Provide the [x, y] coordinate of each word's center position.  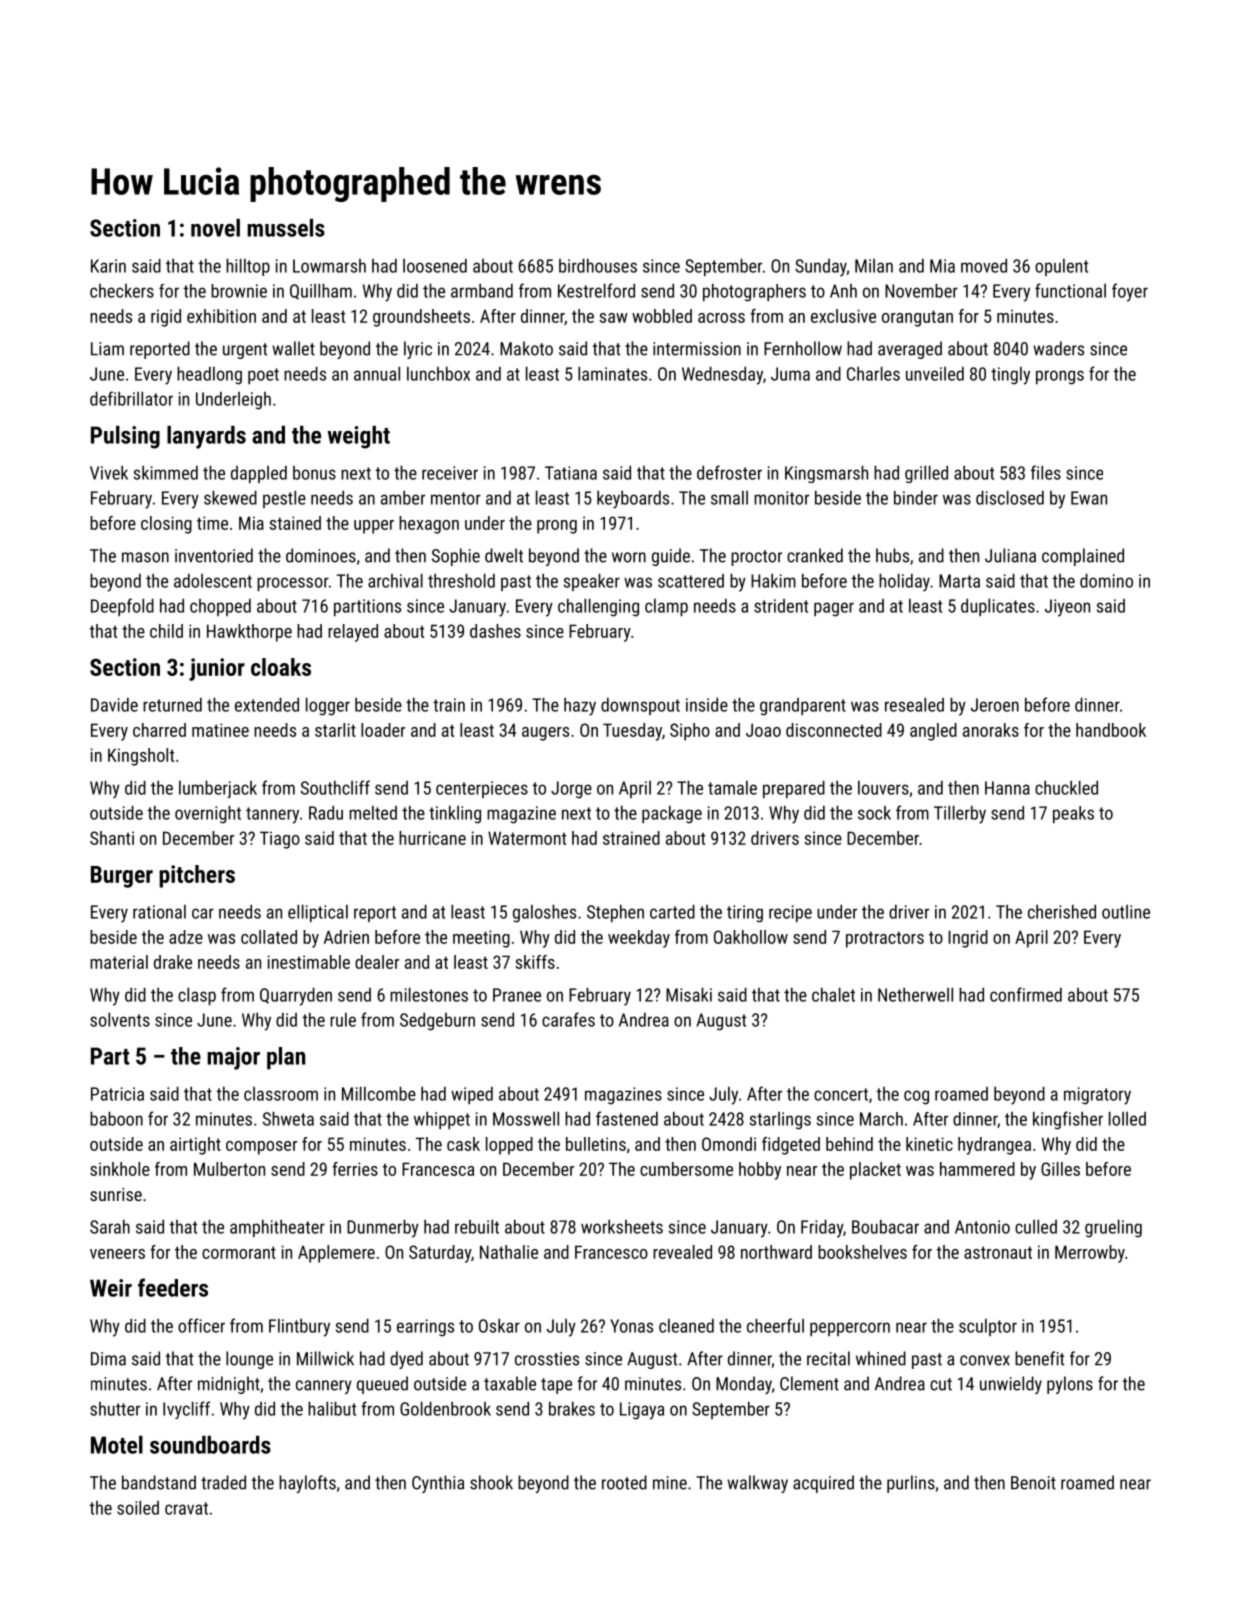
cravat [186, 1508]
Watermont [527, 838]
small [729, 498]
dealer [377, 962]
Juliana [1010, 555]
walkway [757, 1484]
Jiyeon [1067, 608]
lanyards [206, 437]
